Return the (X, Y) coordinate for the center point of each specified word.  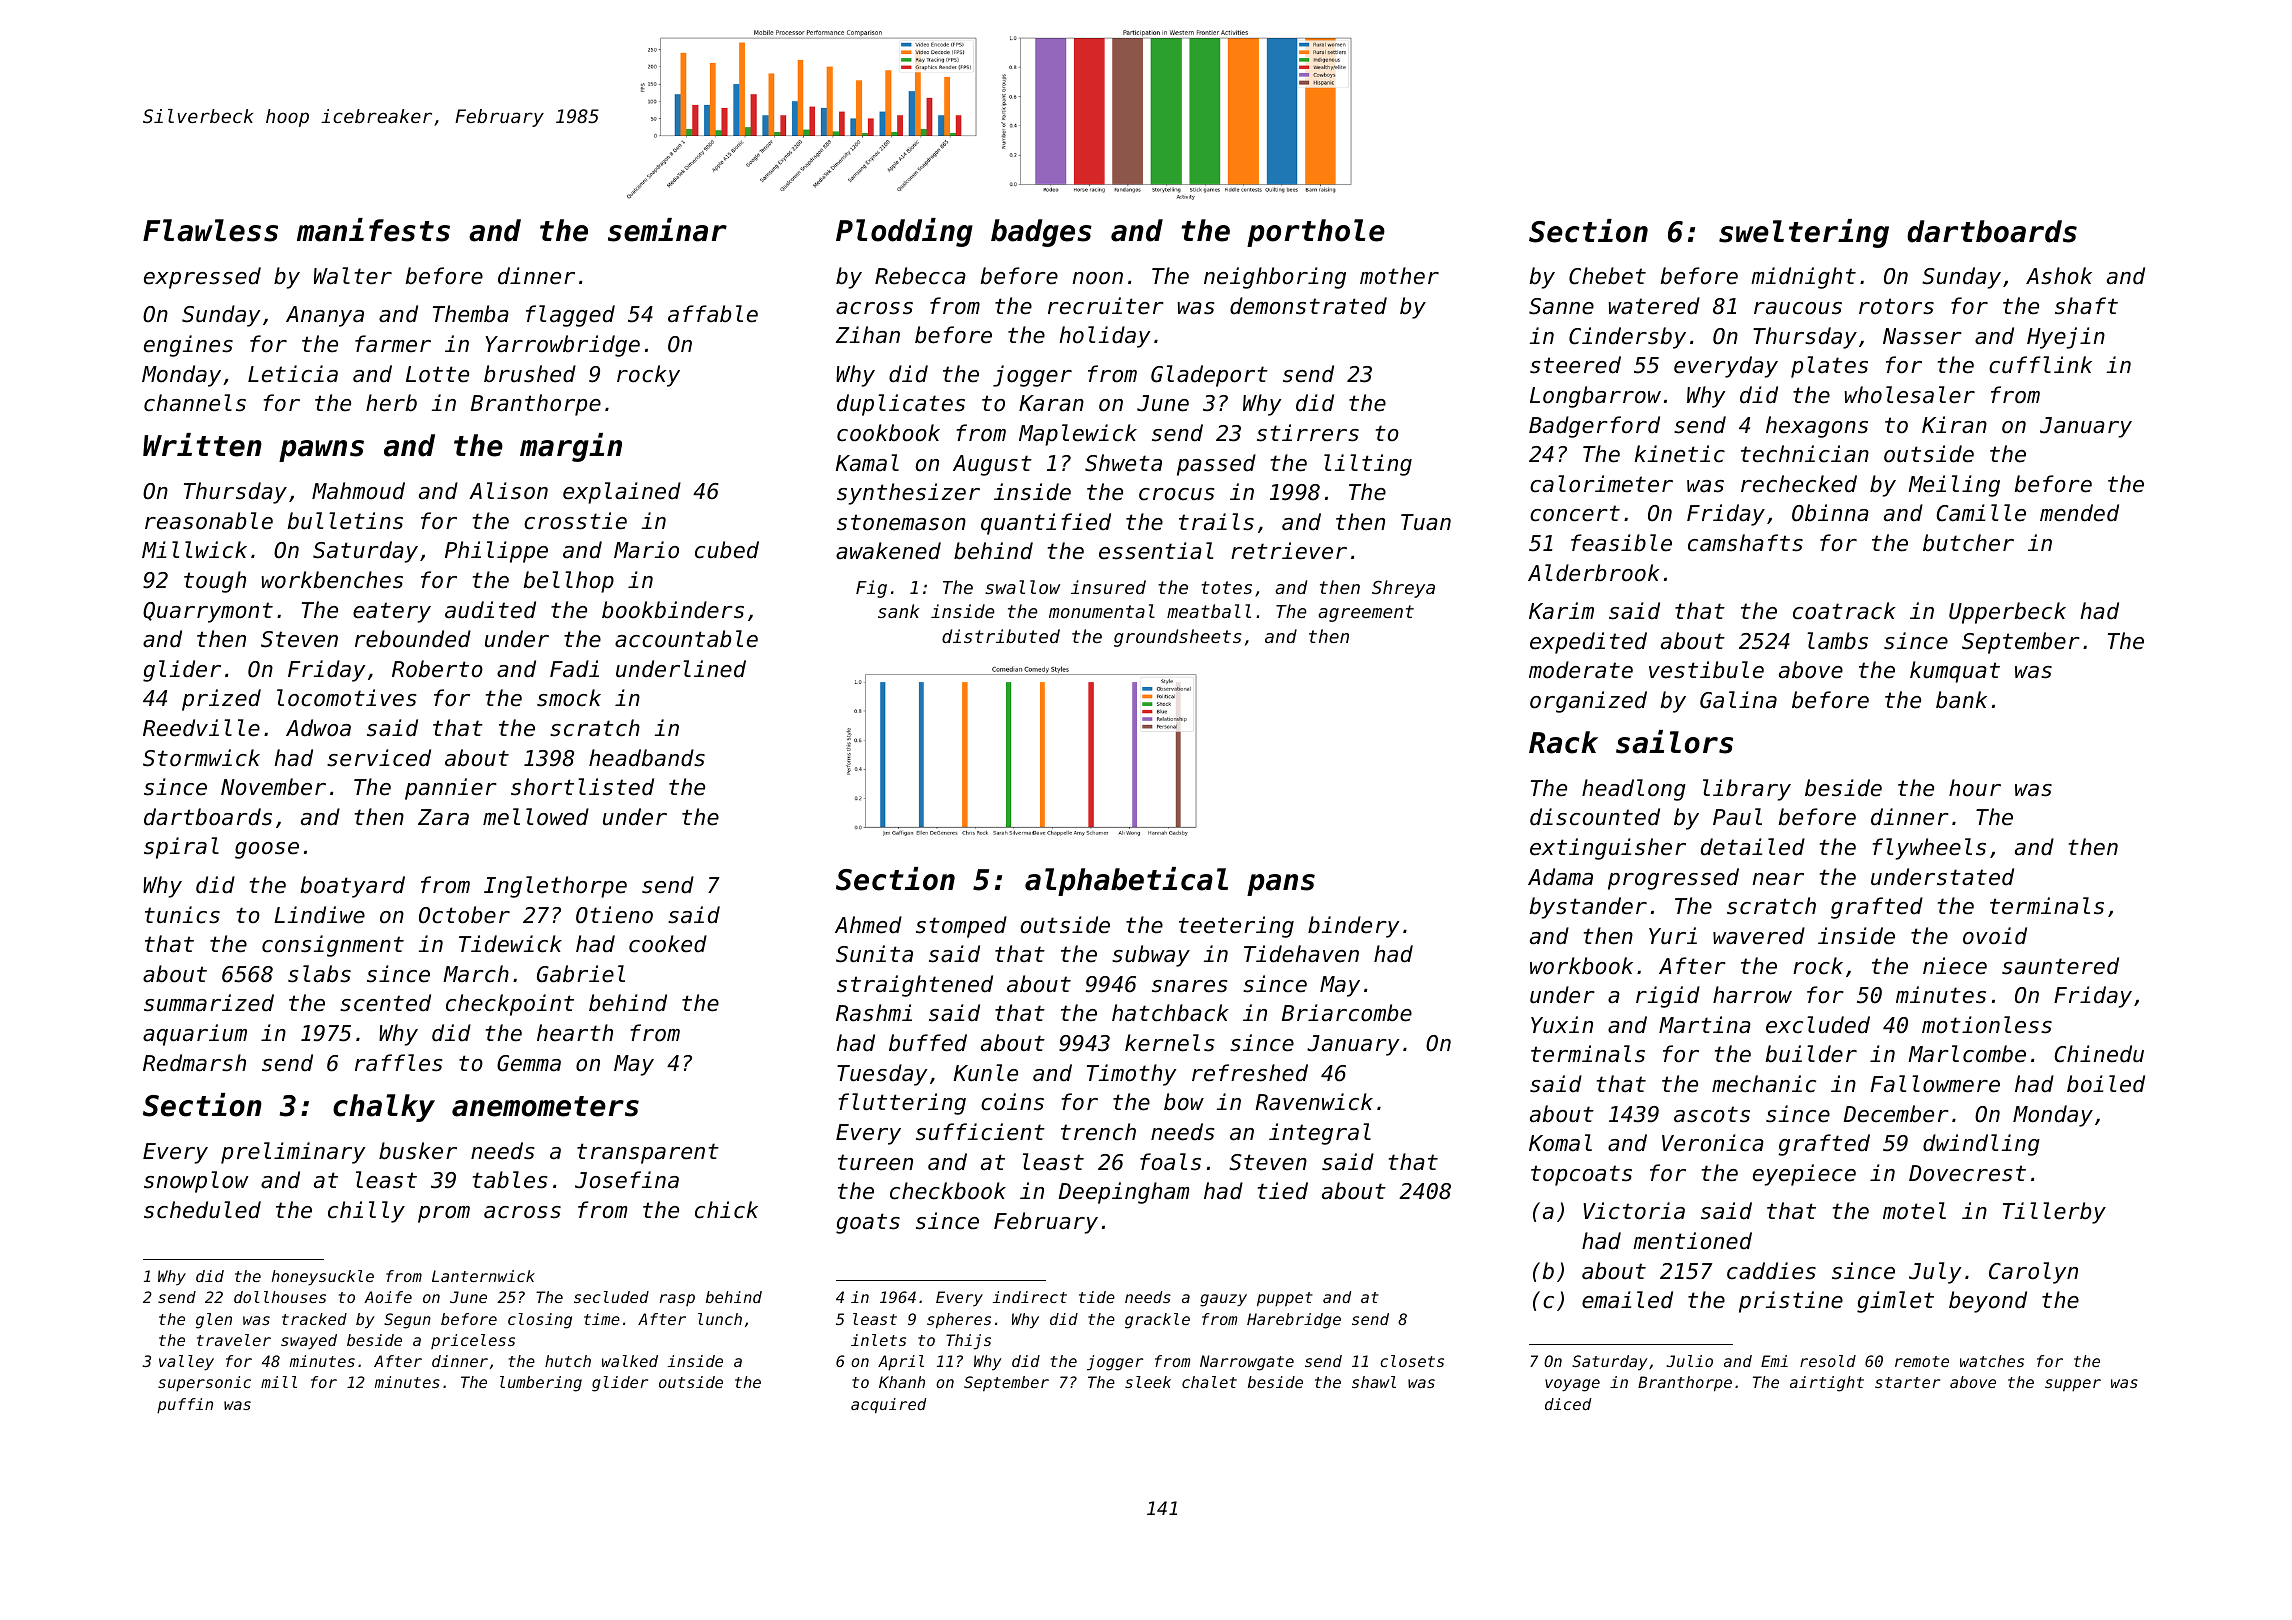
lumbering (541, 1384)
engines (188, 346)
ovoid (1995, 936)
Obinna (1830, 513)
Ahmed (868, 925)
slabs (319, 974)
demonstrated (1308, 306)
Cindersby (1627, 338)
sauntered (2060, 966)
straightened (915, 986)
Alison (508, 491)
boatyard (352, 887)
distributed (1001, 636)
